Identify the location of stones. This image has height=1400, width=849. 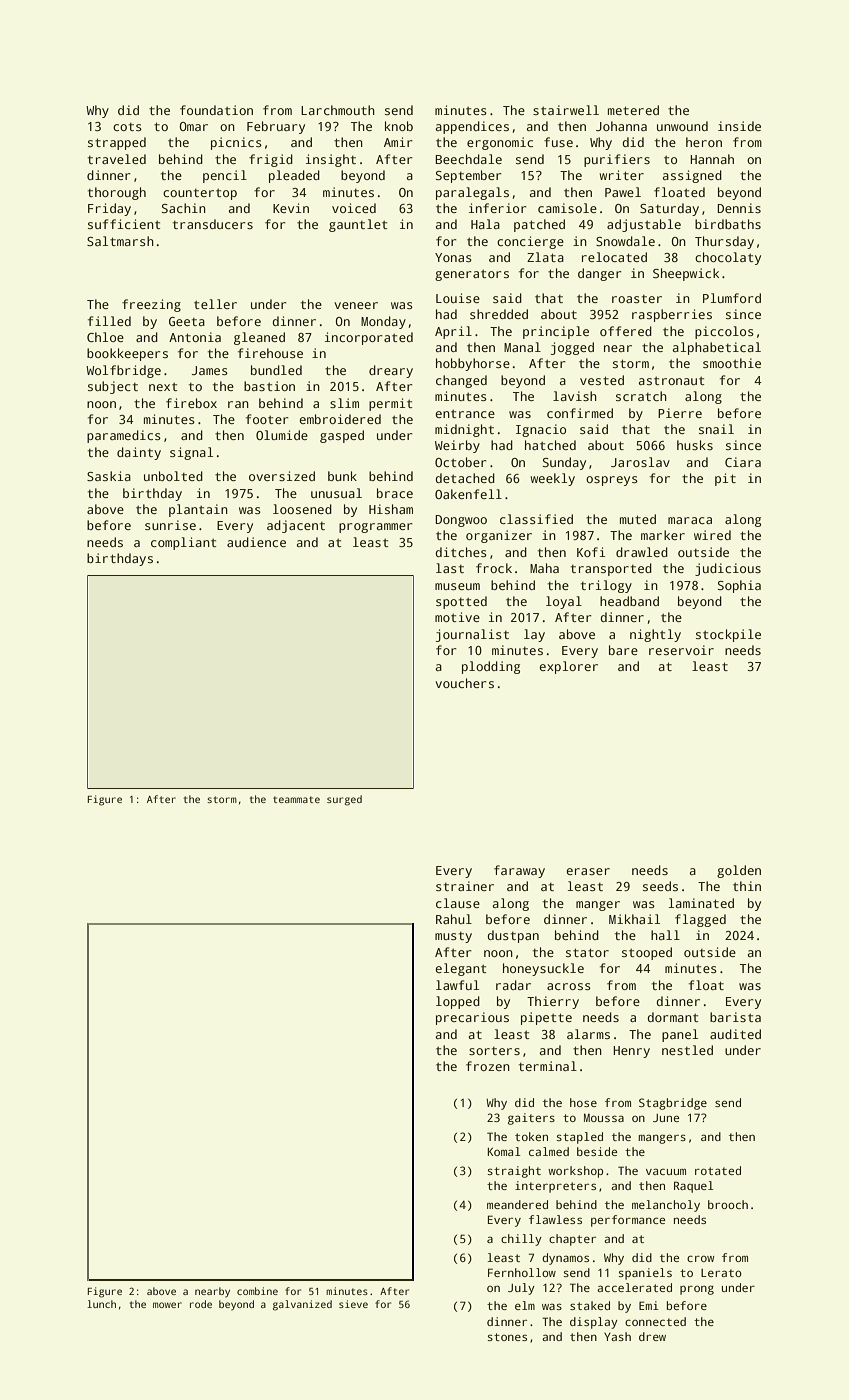
(507, 1337).
